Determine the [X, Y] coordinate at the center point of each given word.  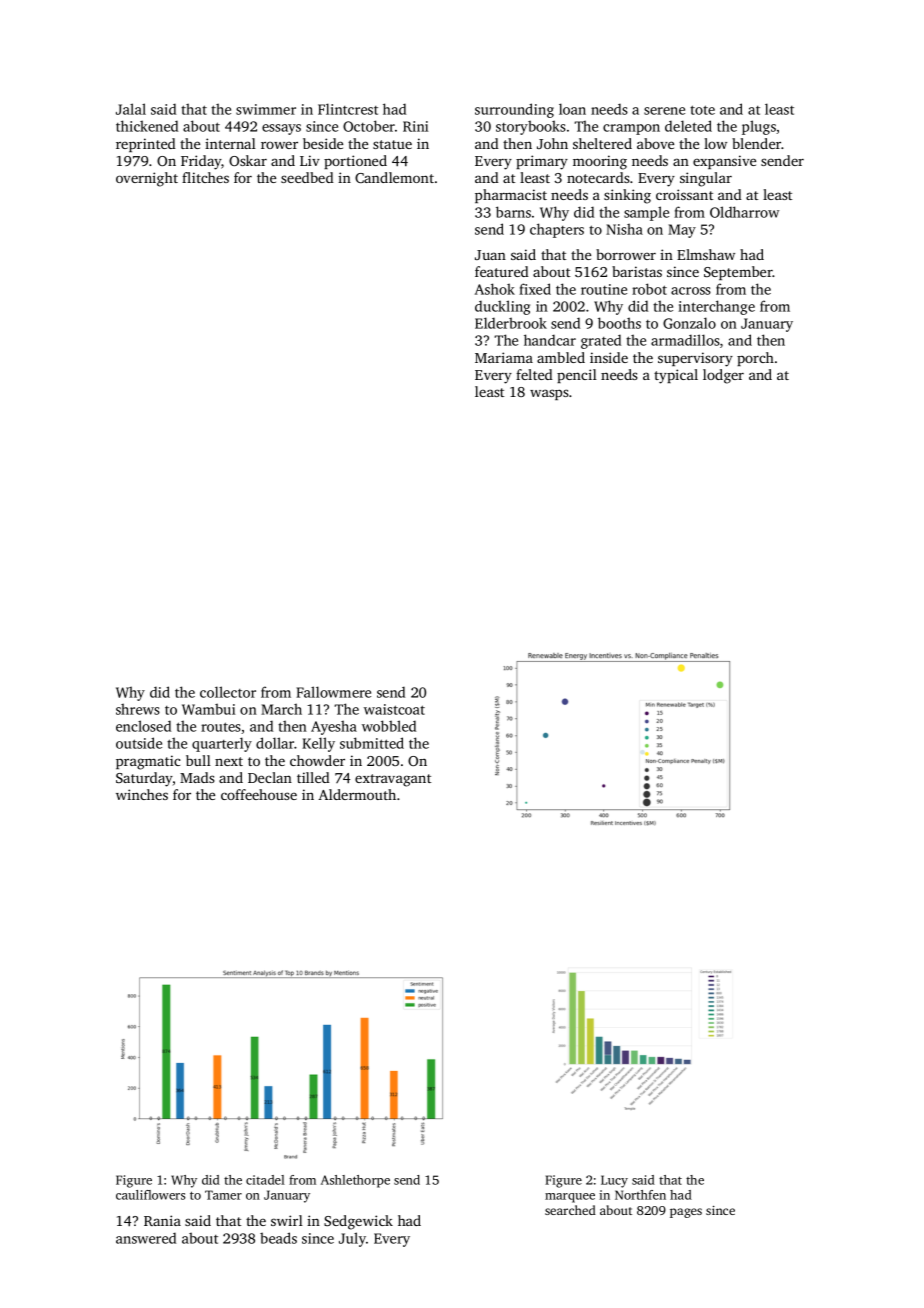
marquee [570, 1198]
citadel [265, 1180]
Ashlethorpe [355, 1181]
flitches [205, 177]
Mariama [504, 357]
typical [676, 376]
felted [534, 374]
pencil [577, 376]
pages [686, 1213]
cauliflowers [150, 1195]
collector [228, 692]
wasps [549, 394]
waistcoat [394, 709]
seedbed [307, 177]
